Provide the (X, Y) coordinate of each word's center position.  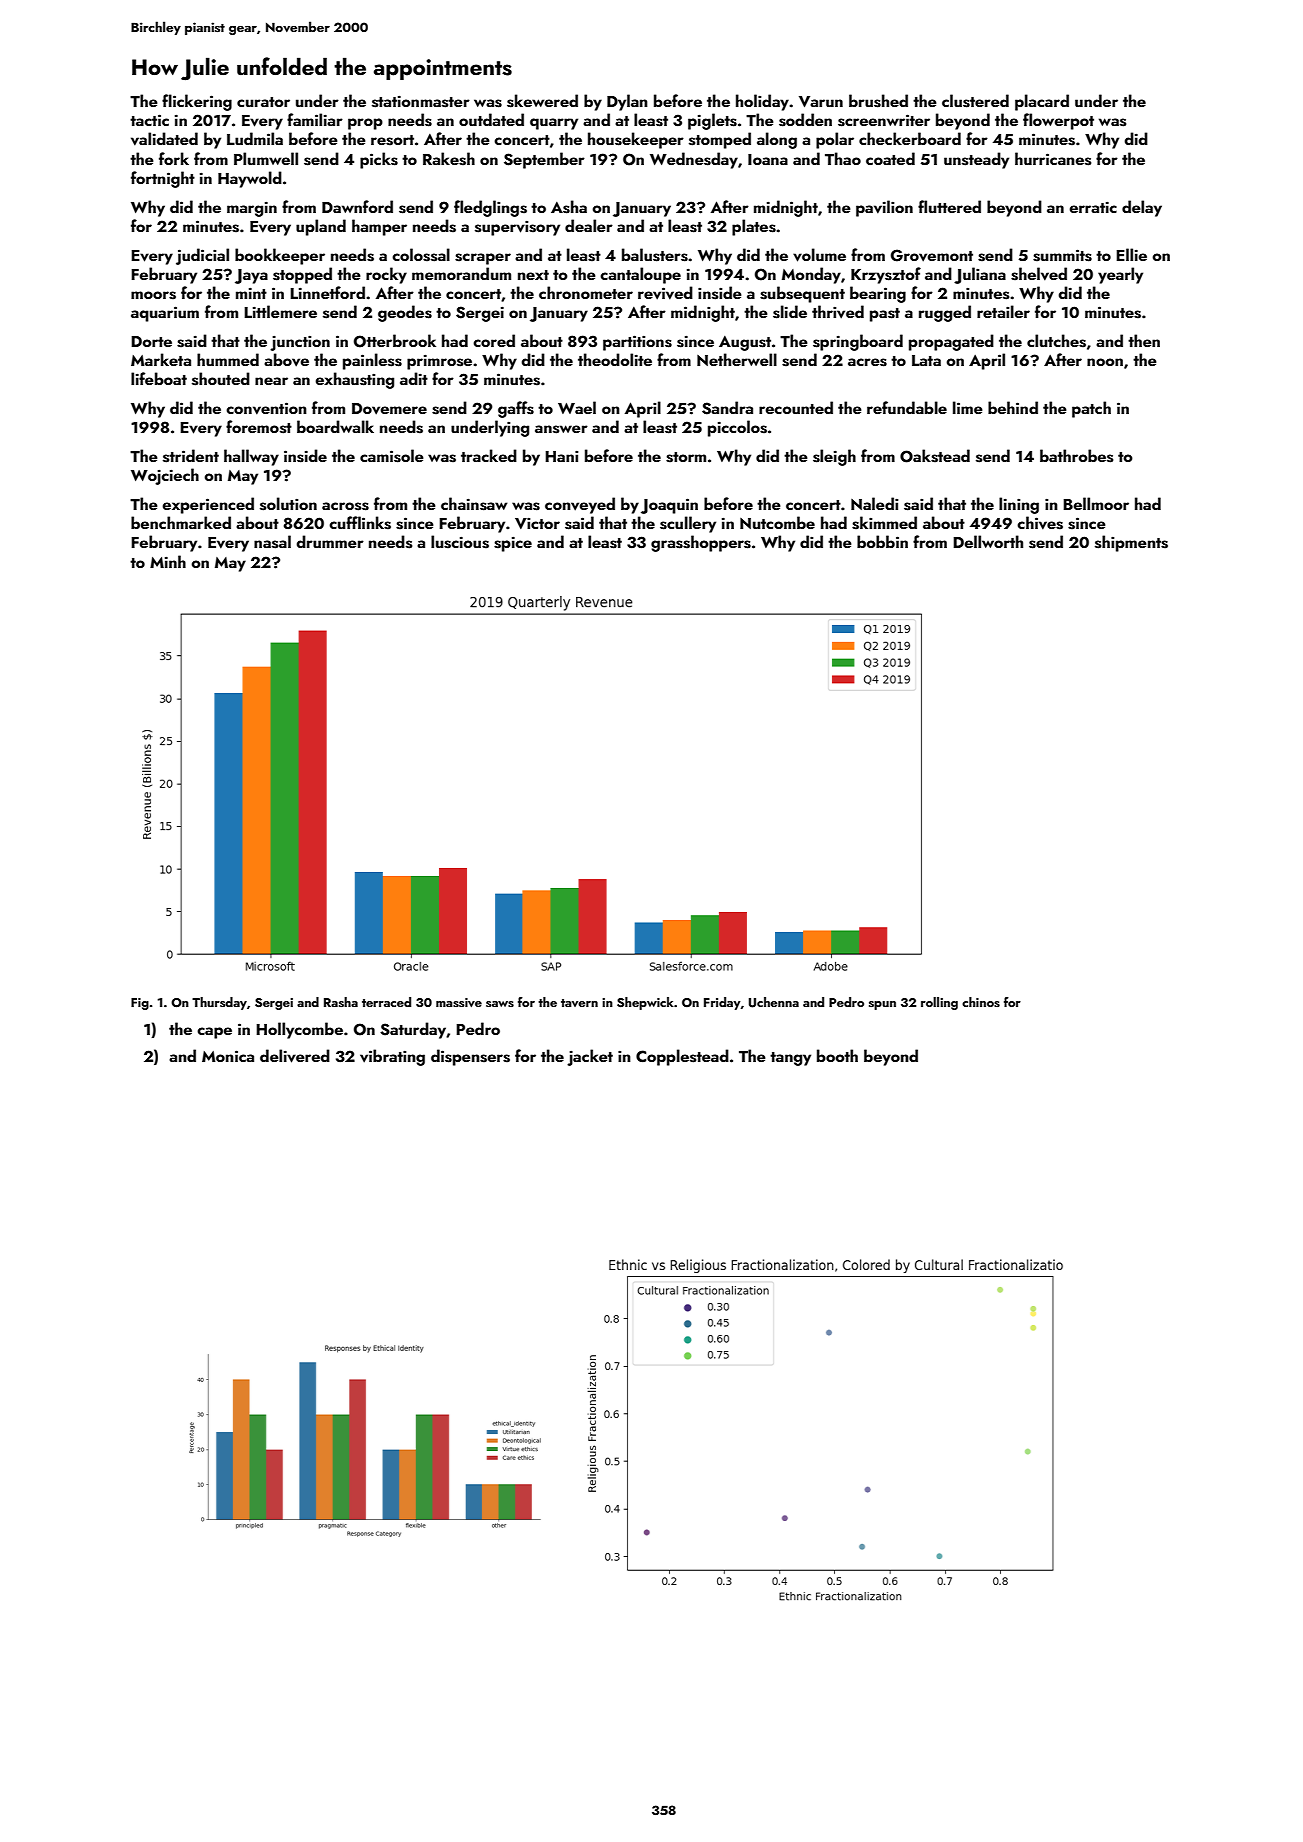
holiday (762, 102)
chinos (981, 1002)
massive (459, 1002)
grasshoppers (701, 543)
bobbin (882, 541)
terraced (386, 1002)
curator (263, 102)
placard (1042, 102)
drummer (330, 541)
